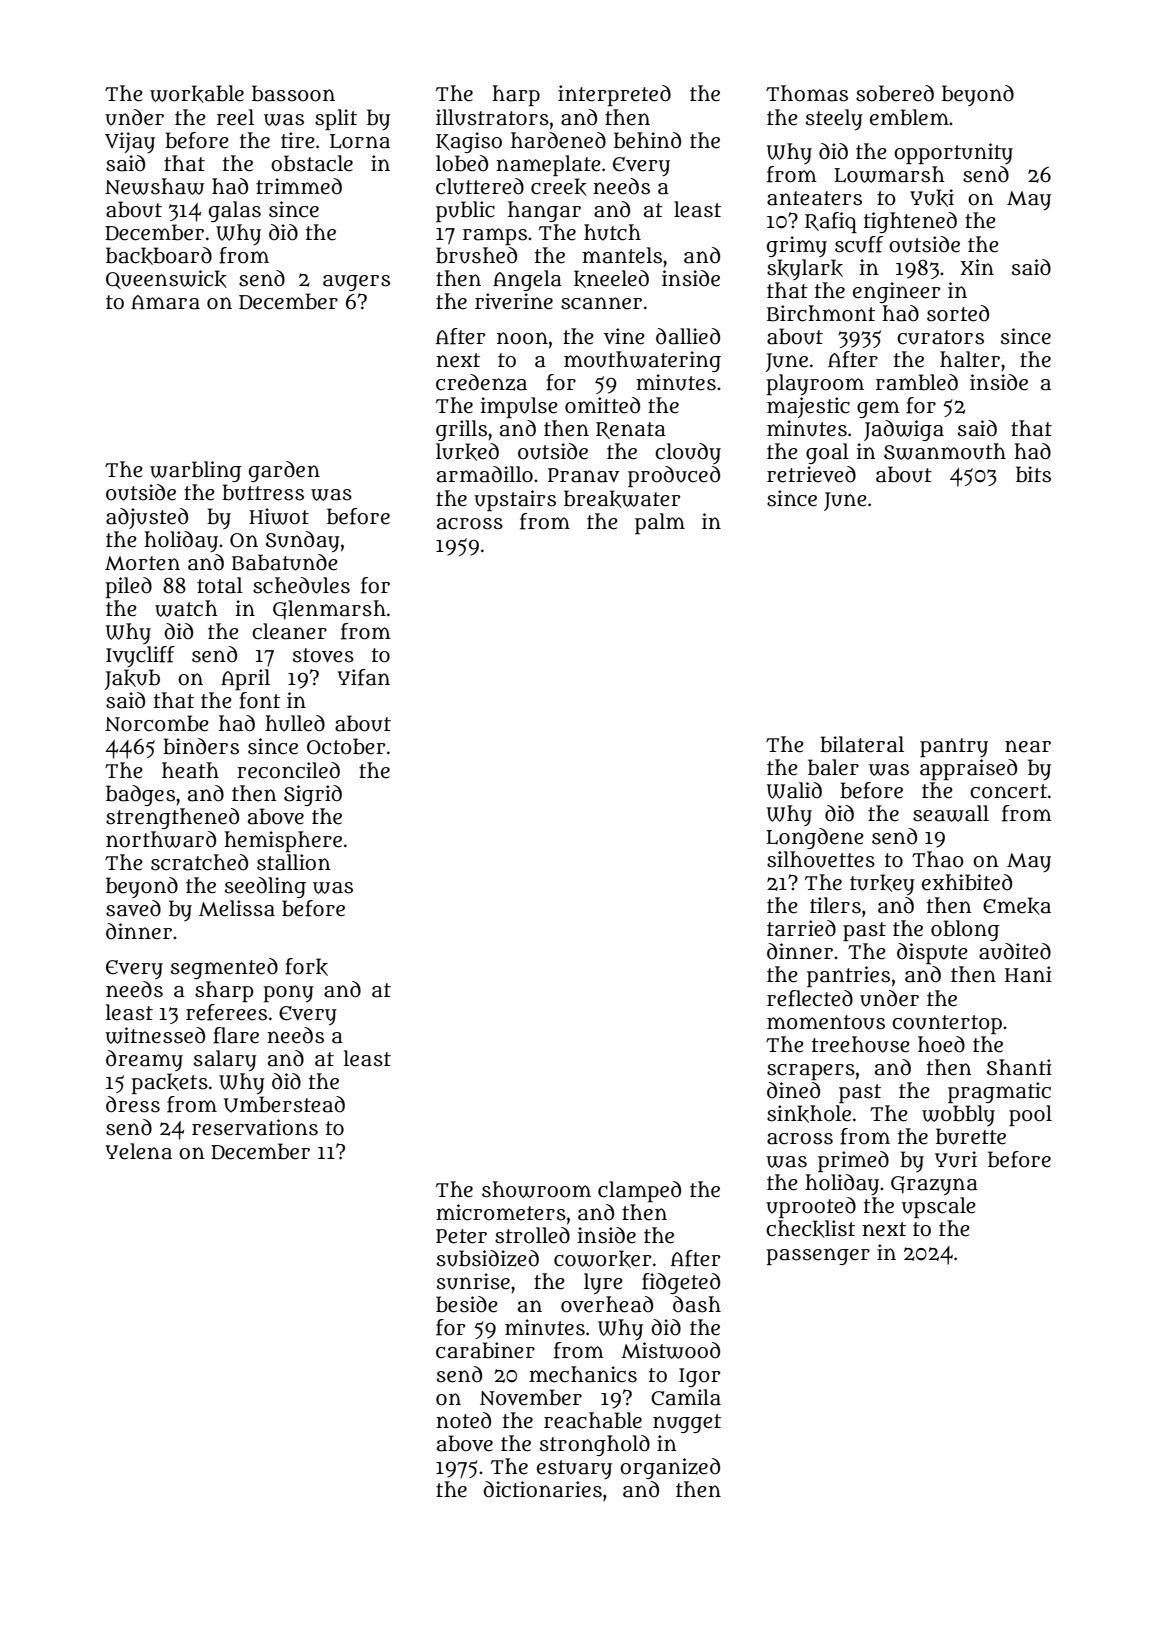 This image has width=1157, height=1637. What do you see at coordinates (614, 95) in the image?
I see `interpreted` at bounding box center [614, 95].
